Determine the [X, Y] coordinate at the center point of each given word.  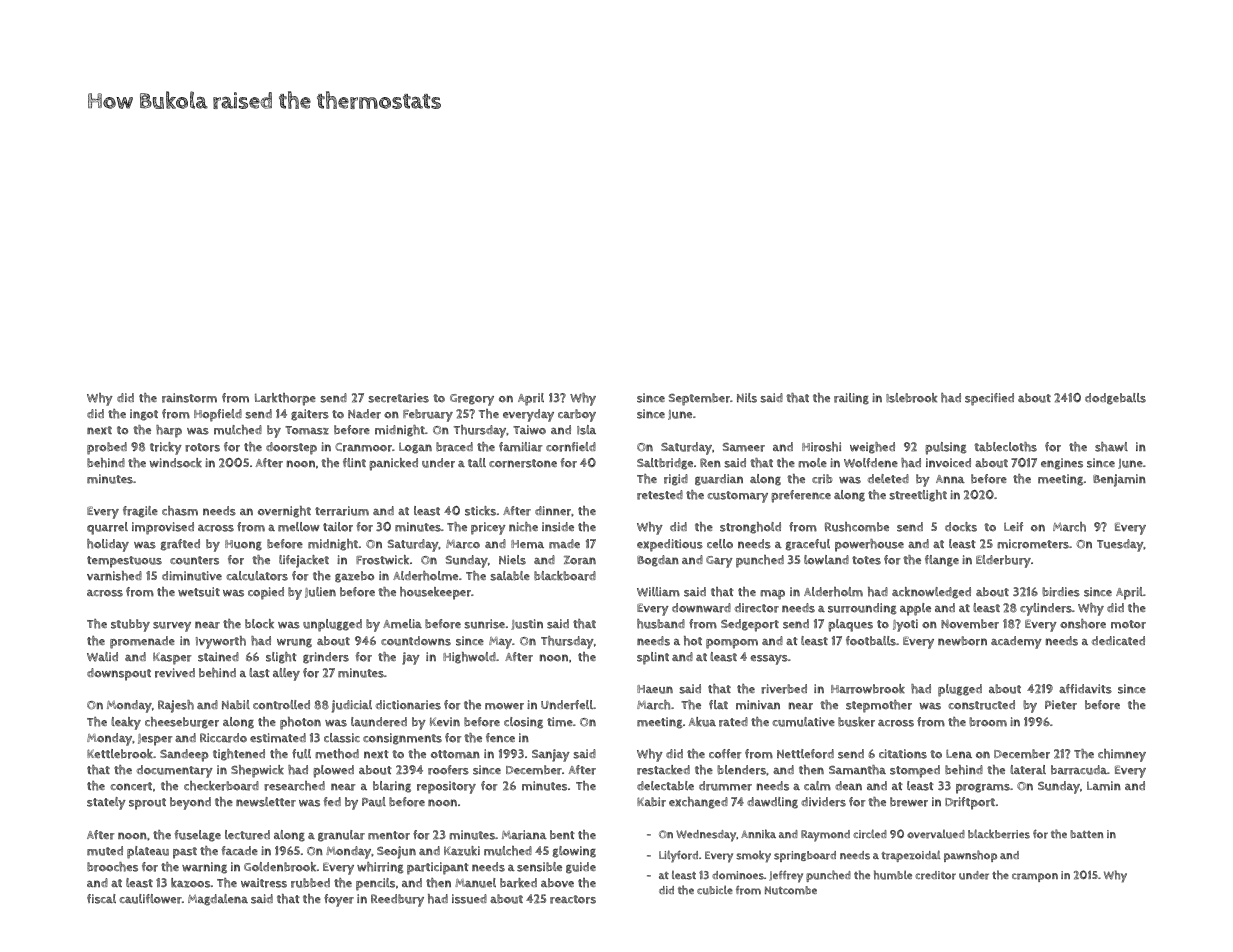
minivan [758, 705]
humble [893, 875]
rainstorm [189, 398]
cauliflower [150, 899]
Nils [747, 398]
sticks [480, 511]
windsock [176, 463]
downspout [119, 674]
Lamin [1104, 786]
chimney [1122, 755]
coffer [725, 754]
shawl [1111, 447]
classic [342, 738]
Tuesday [1120, 545]
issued [469, 899]
